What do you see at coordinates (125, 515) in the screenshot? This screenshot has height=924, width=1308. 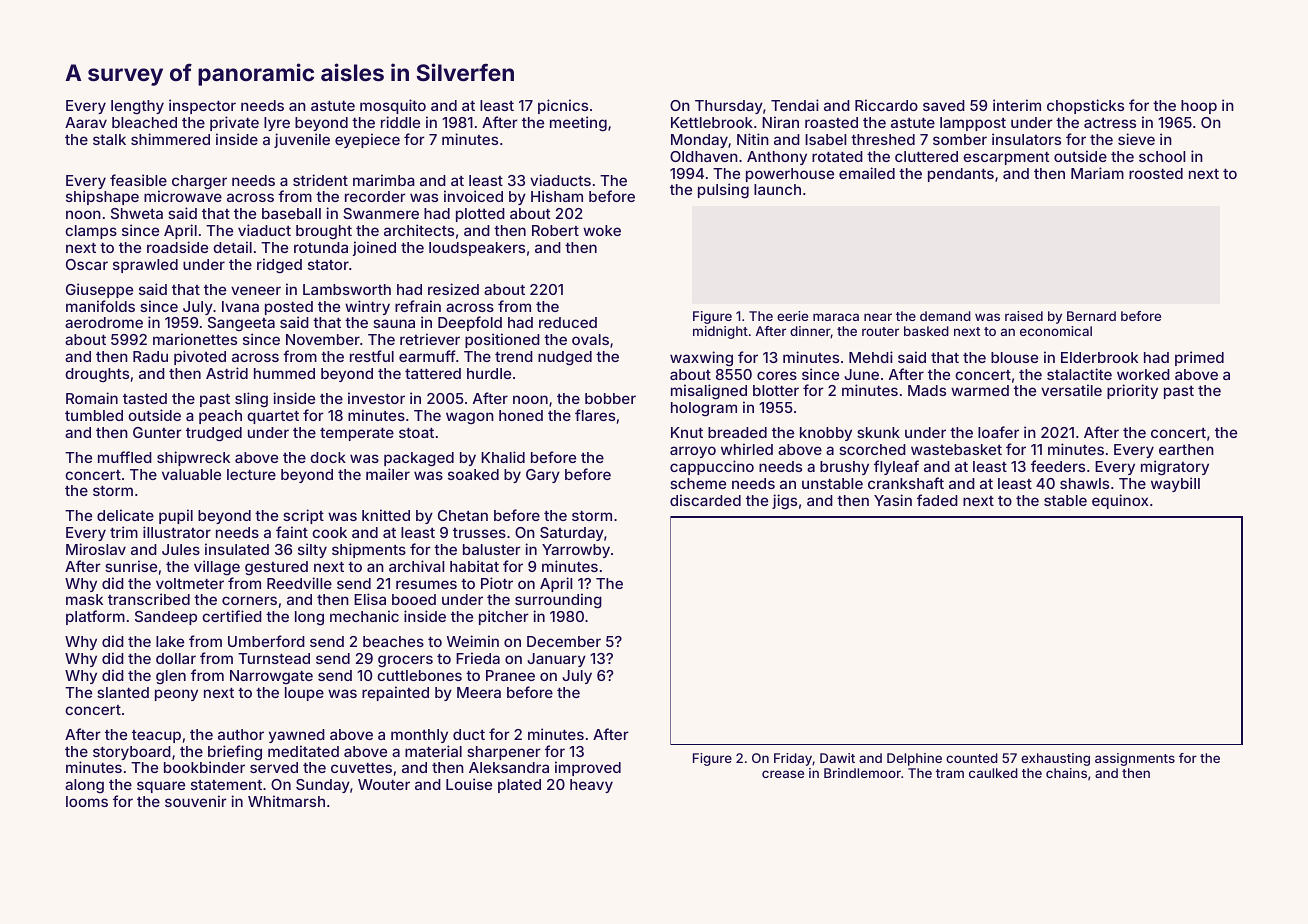 I see `delicate` at bounding box center [125, 515].
